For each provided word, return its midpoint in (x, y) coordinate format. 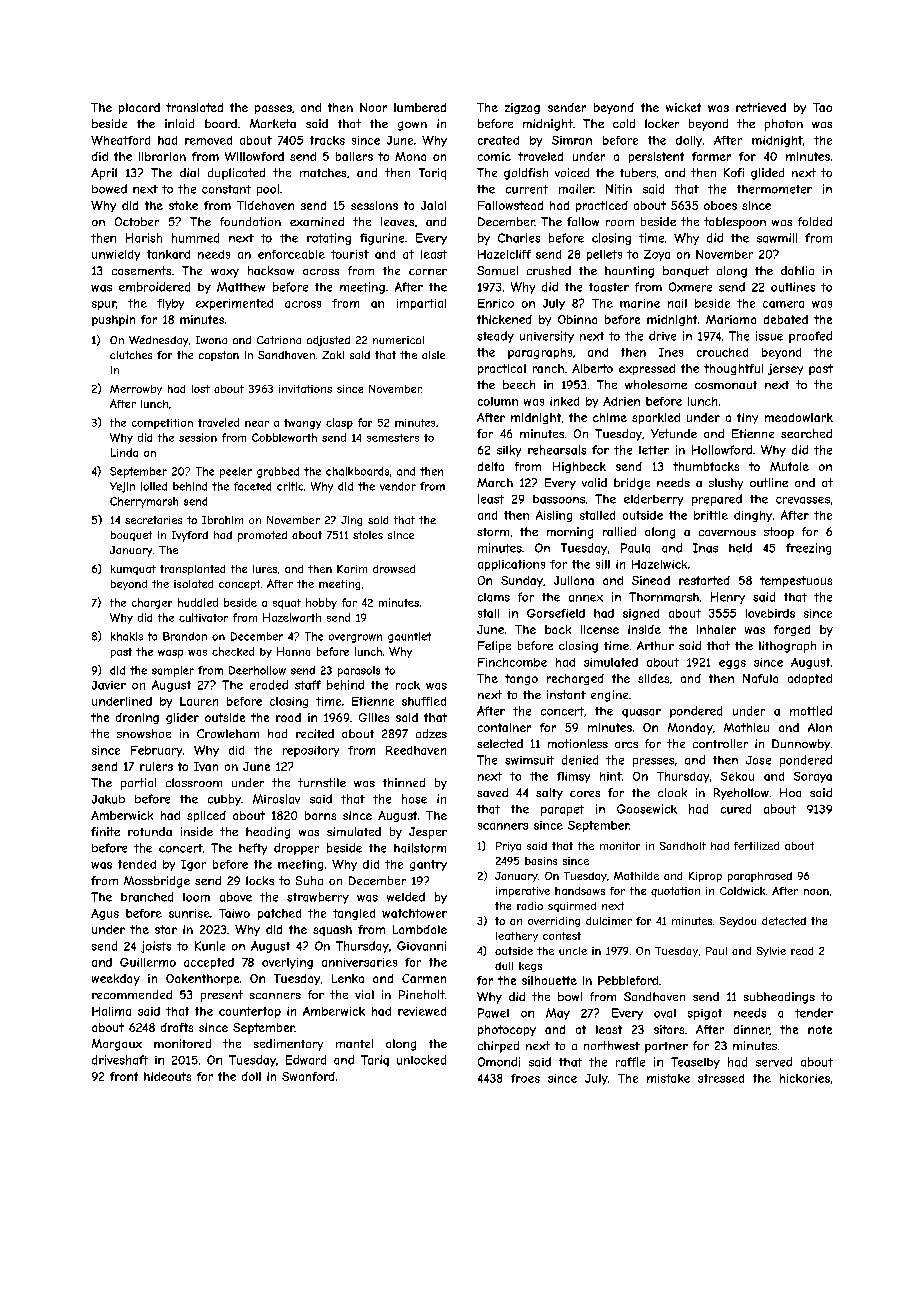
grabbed (278, 472)
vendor (398, 486)
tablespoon (735, 223)
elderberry (653, 500)
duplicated (236, 174)
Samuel (497, 270)
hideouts (167, 1076)
